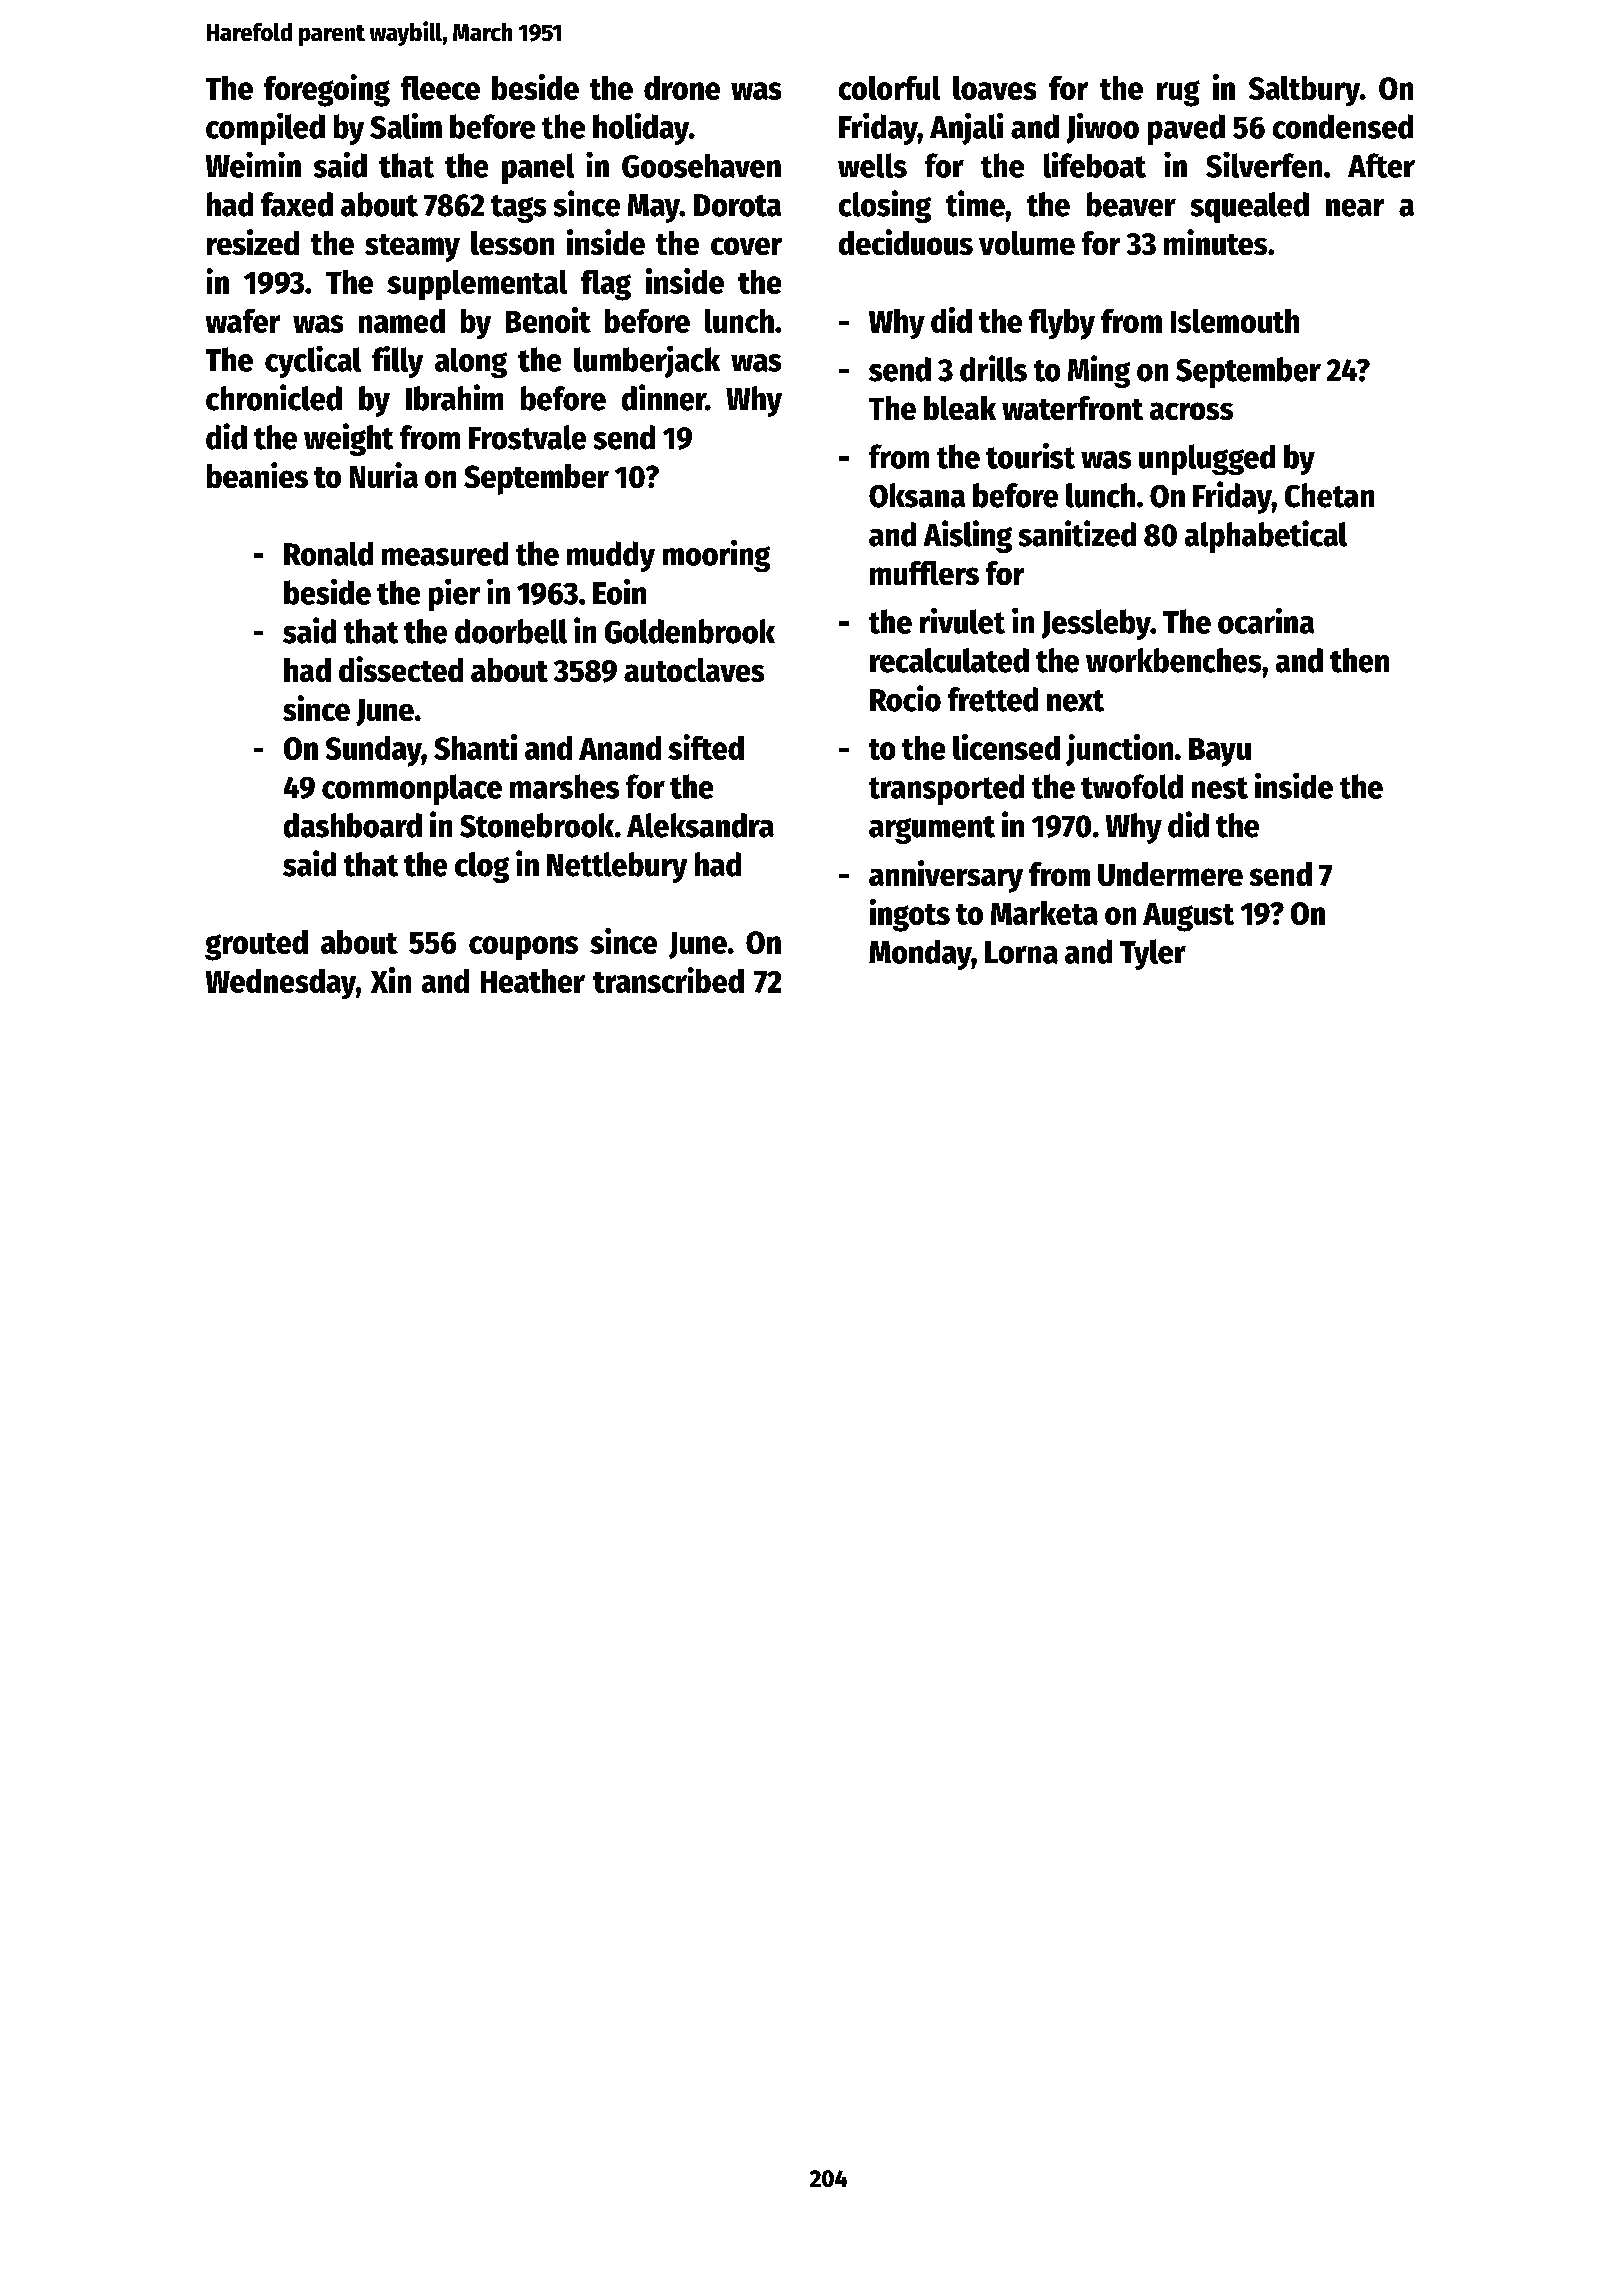 The width and height of the page is (1620, 2292). Describe the element at coordinates (611, 556) in the page. I see `muddy` at that location.
